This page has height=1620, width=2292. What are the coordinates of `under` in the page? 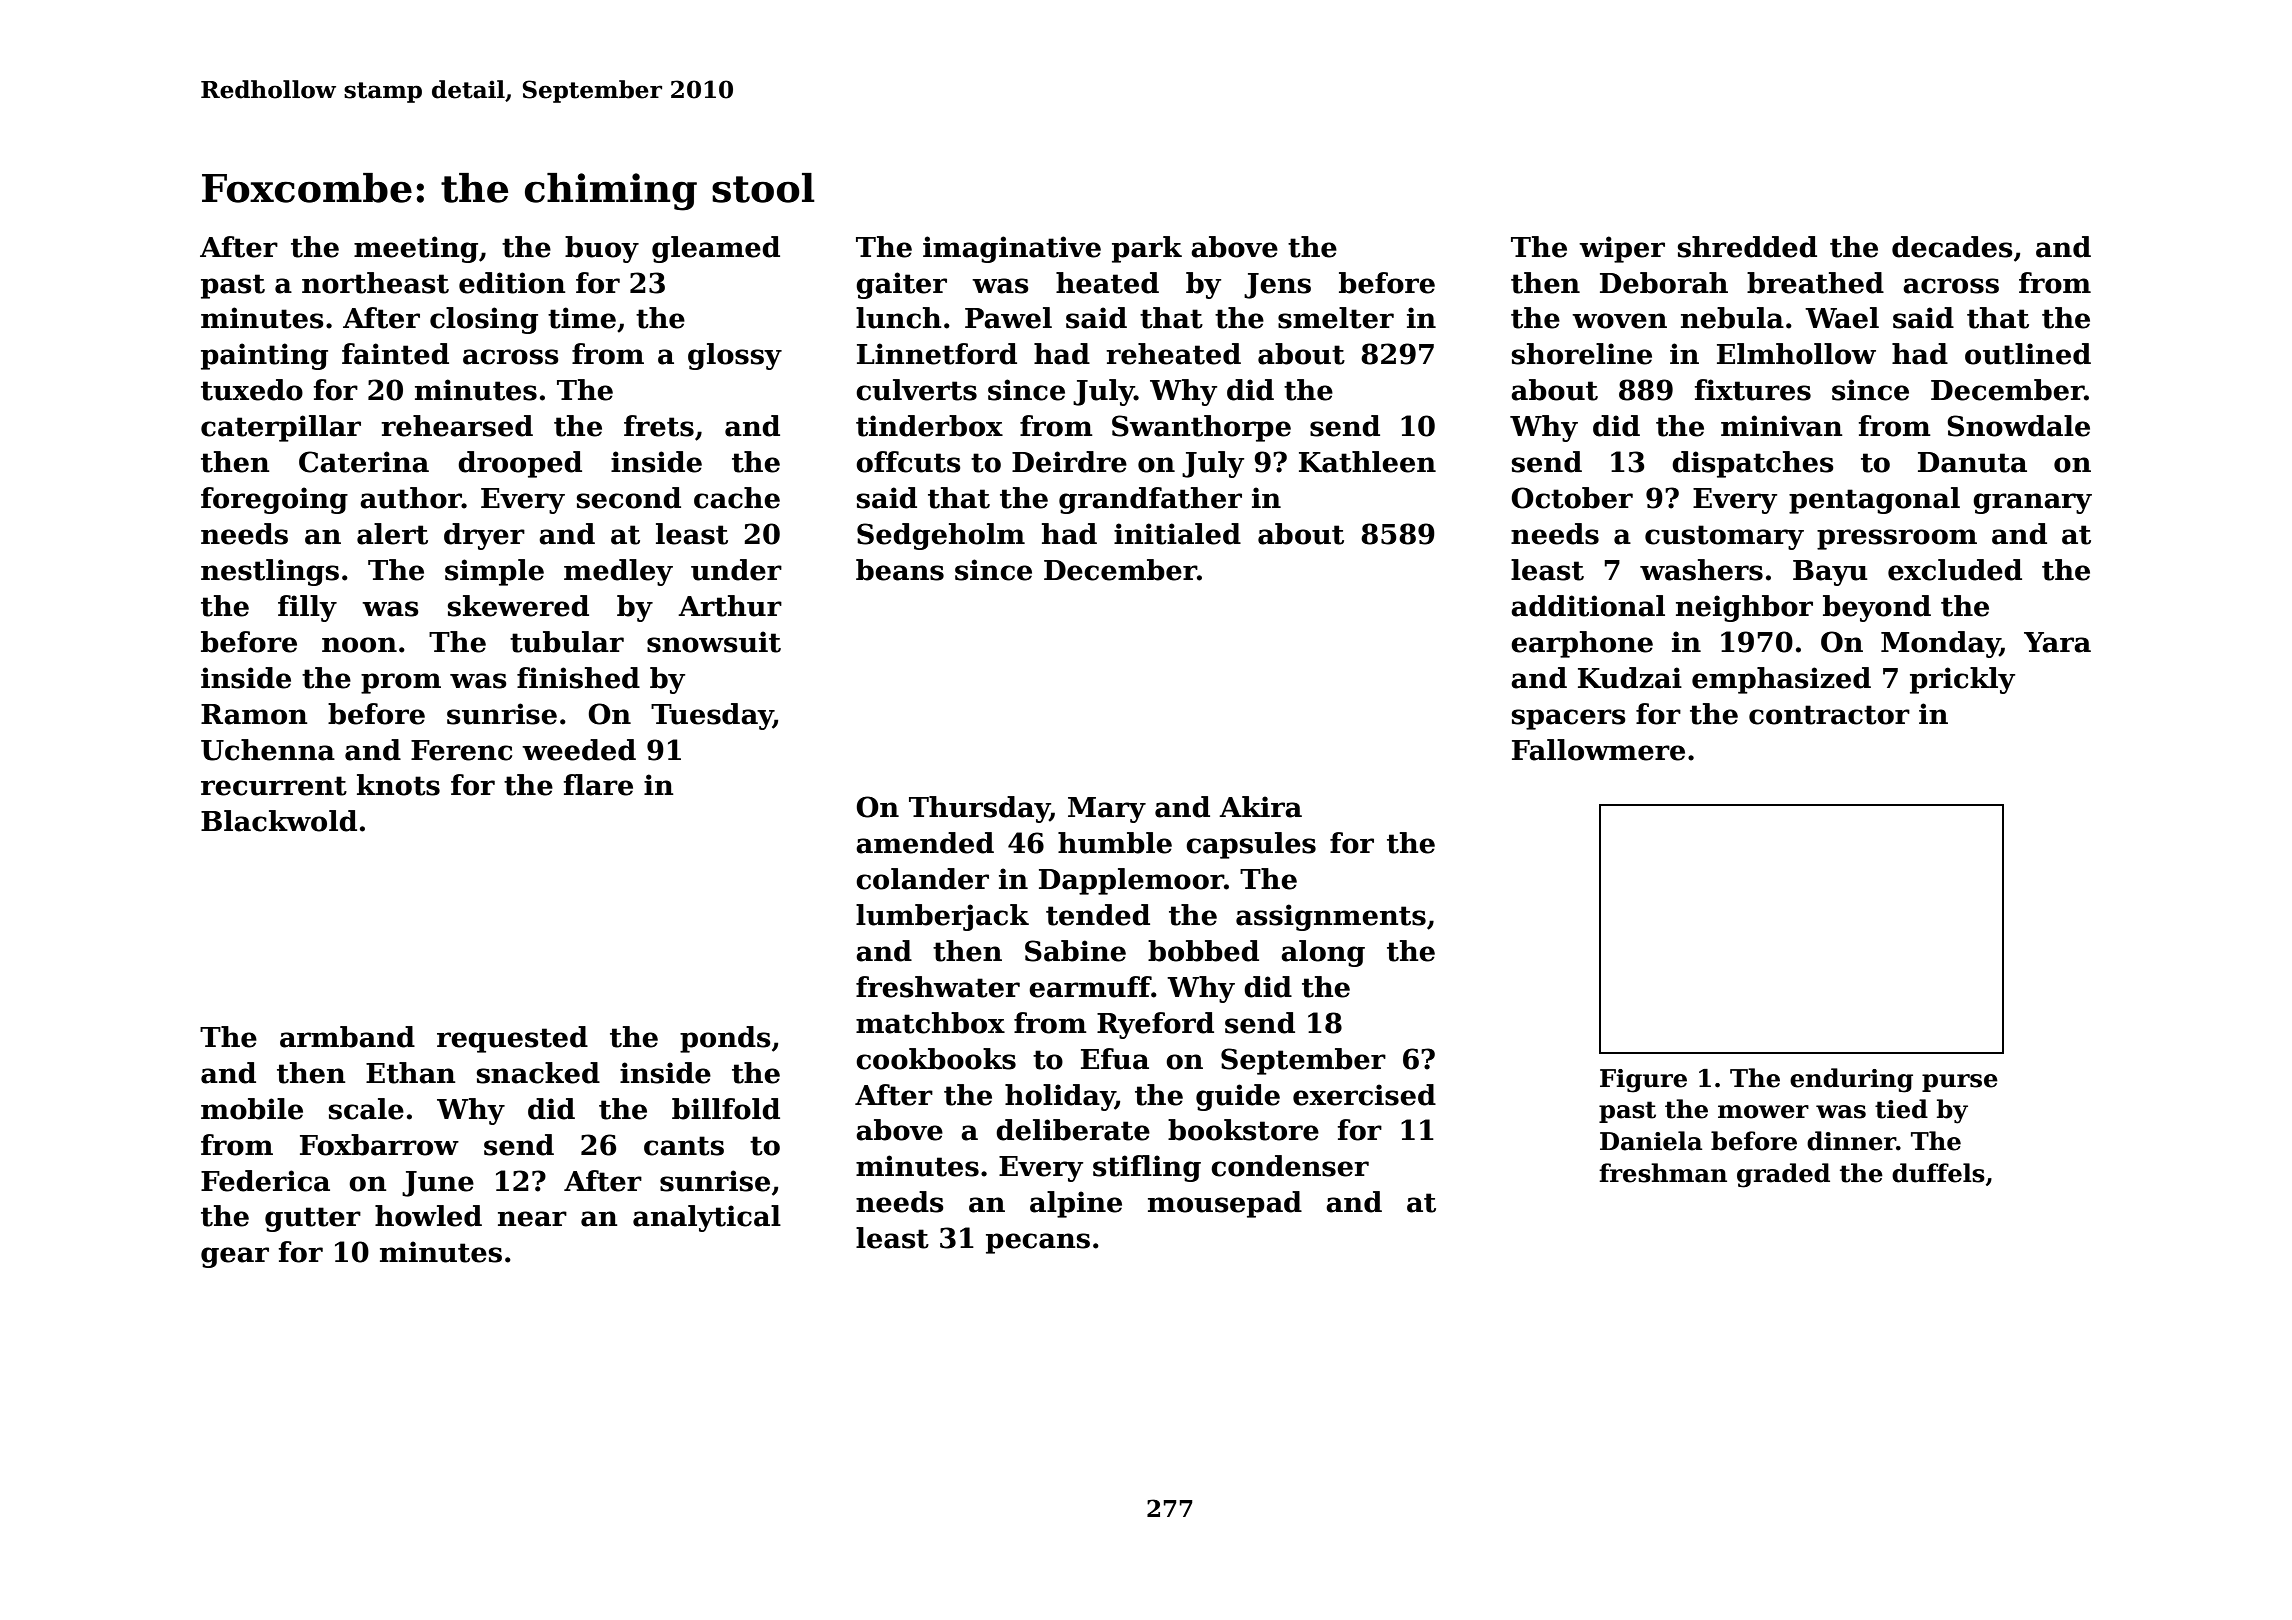 It's located at (736, 570).
